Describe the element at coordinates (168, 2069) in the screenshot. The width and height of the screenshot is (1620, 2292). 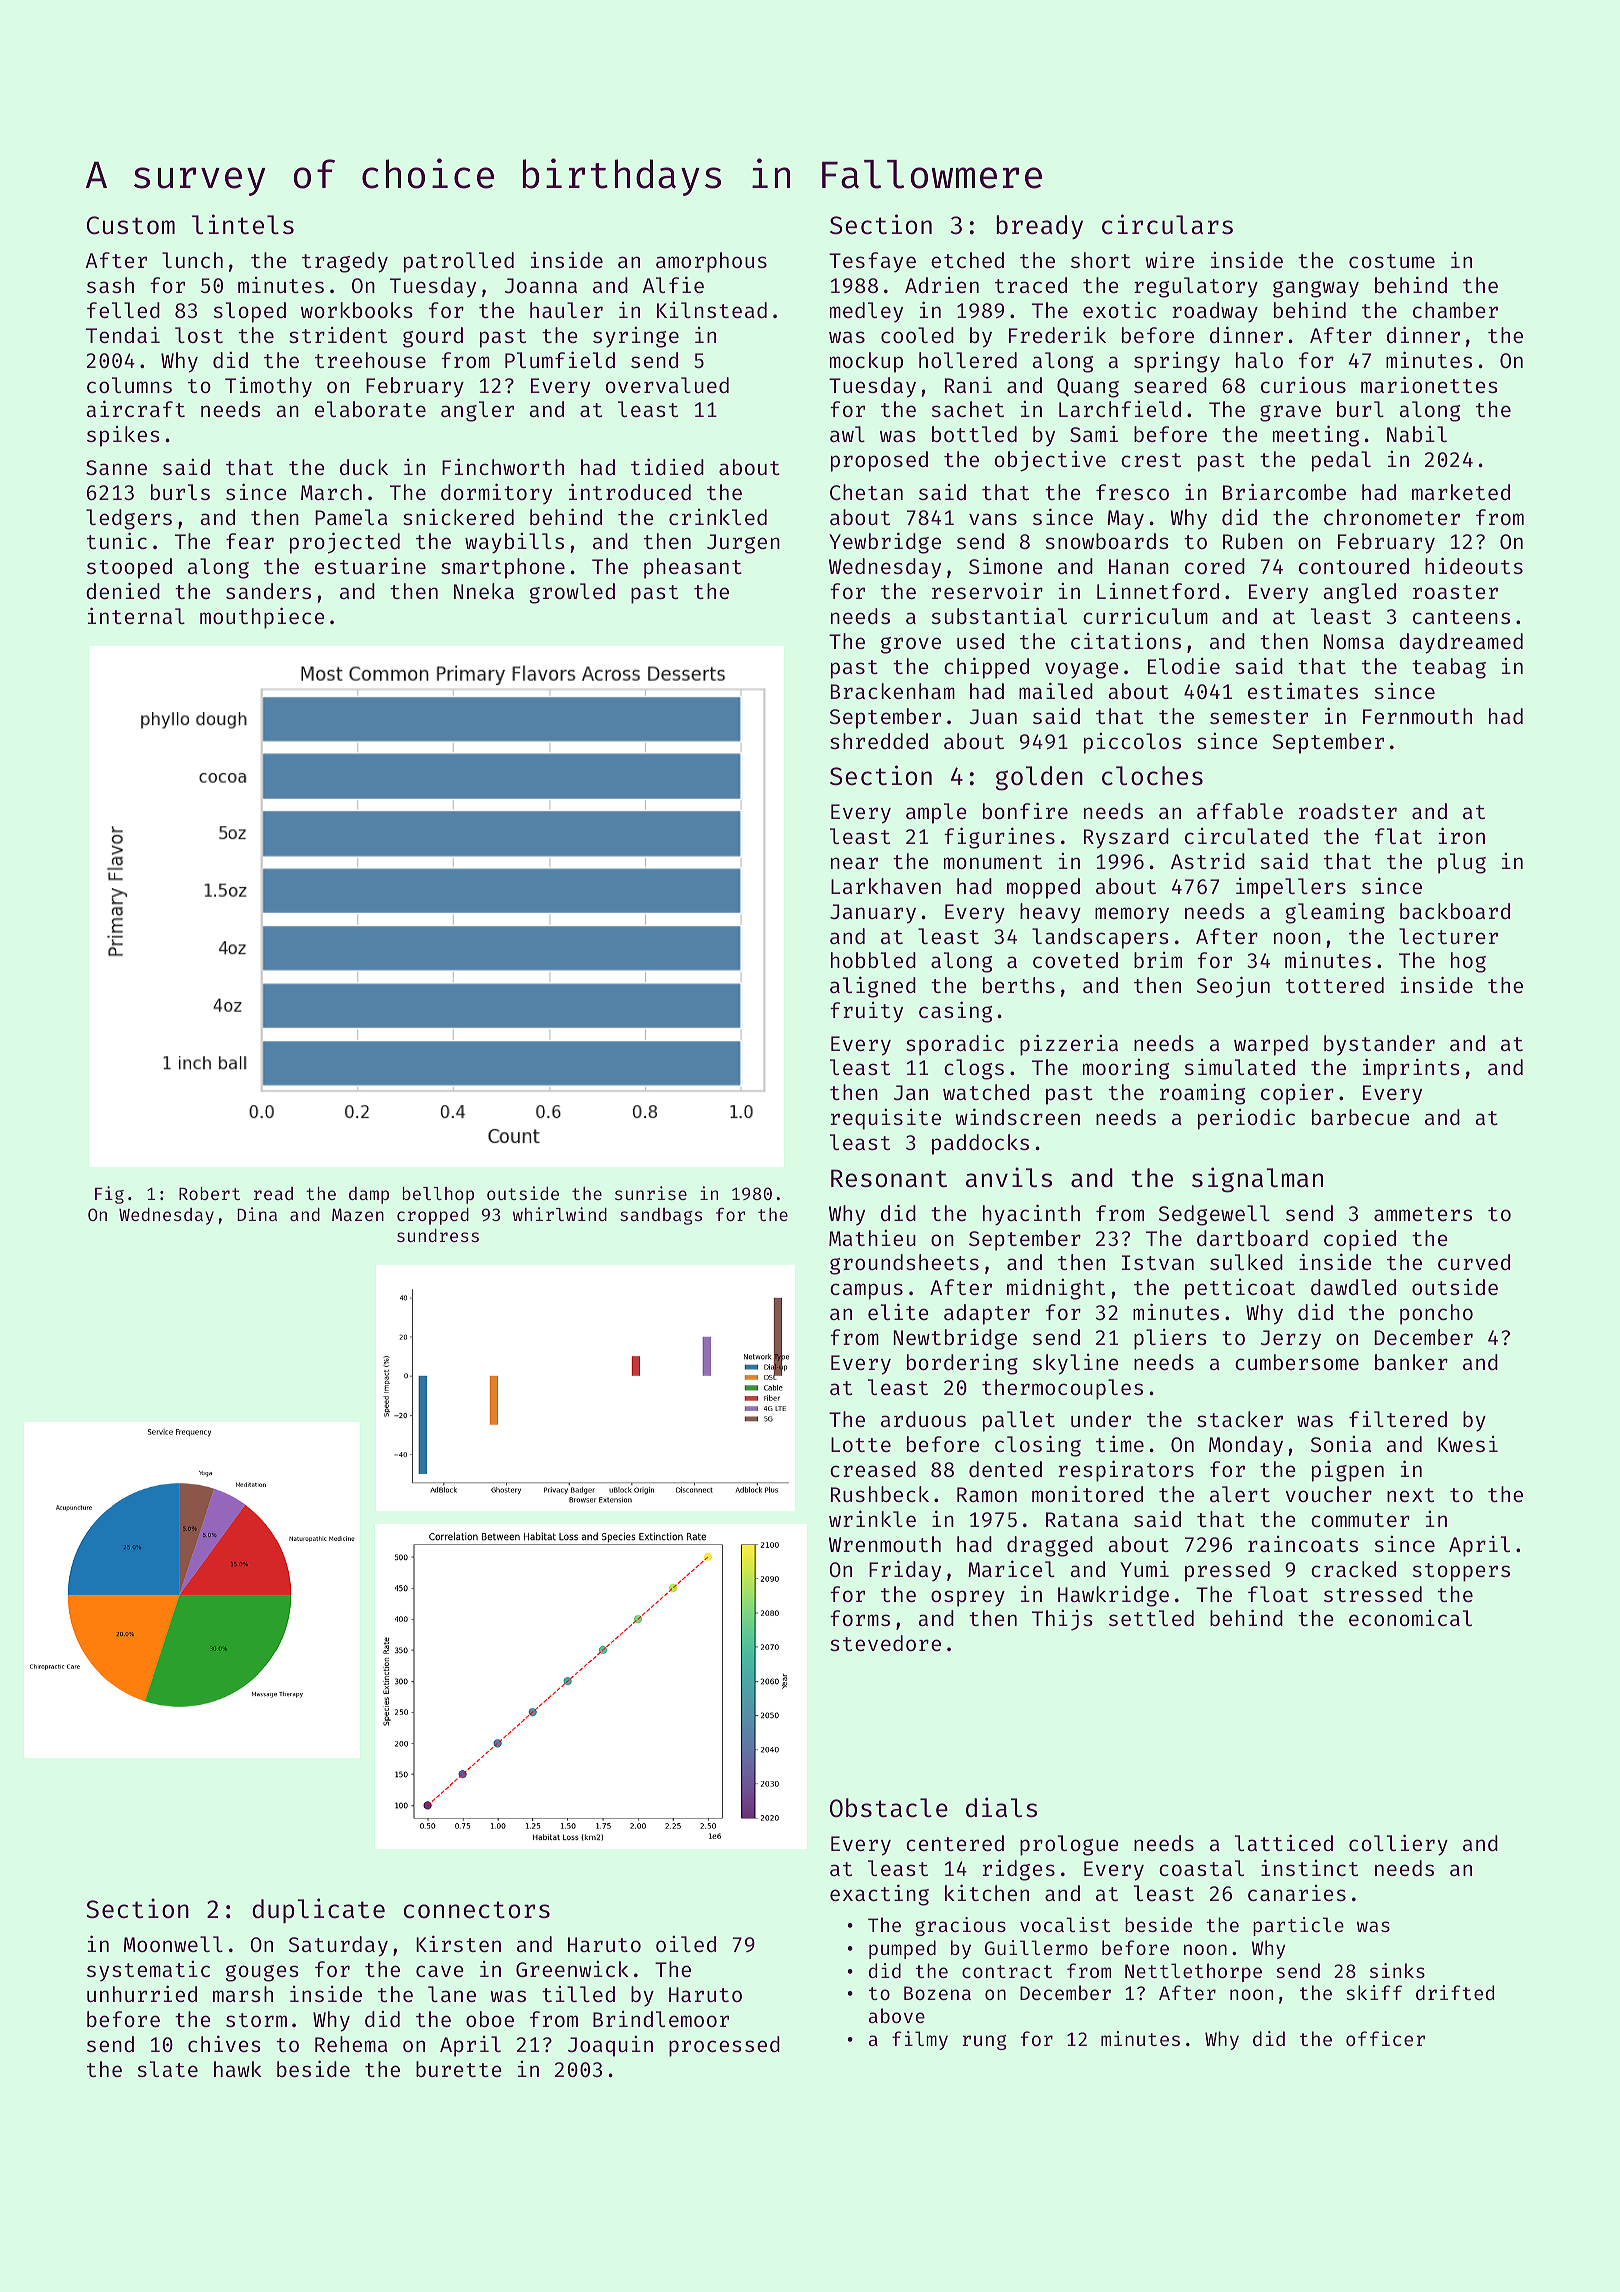
I see `slate` at that location.
